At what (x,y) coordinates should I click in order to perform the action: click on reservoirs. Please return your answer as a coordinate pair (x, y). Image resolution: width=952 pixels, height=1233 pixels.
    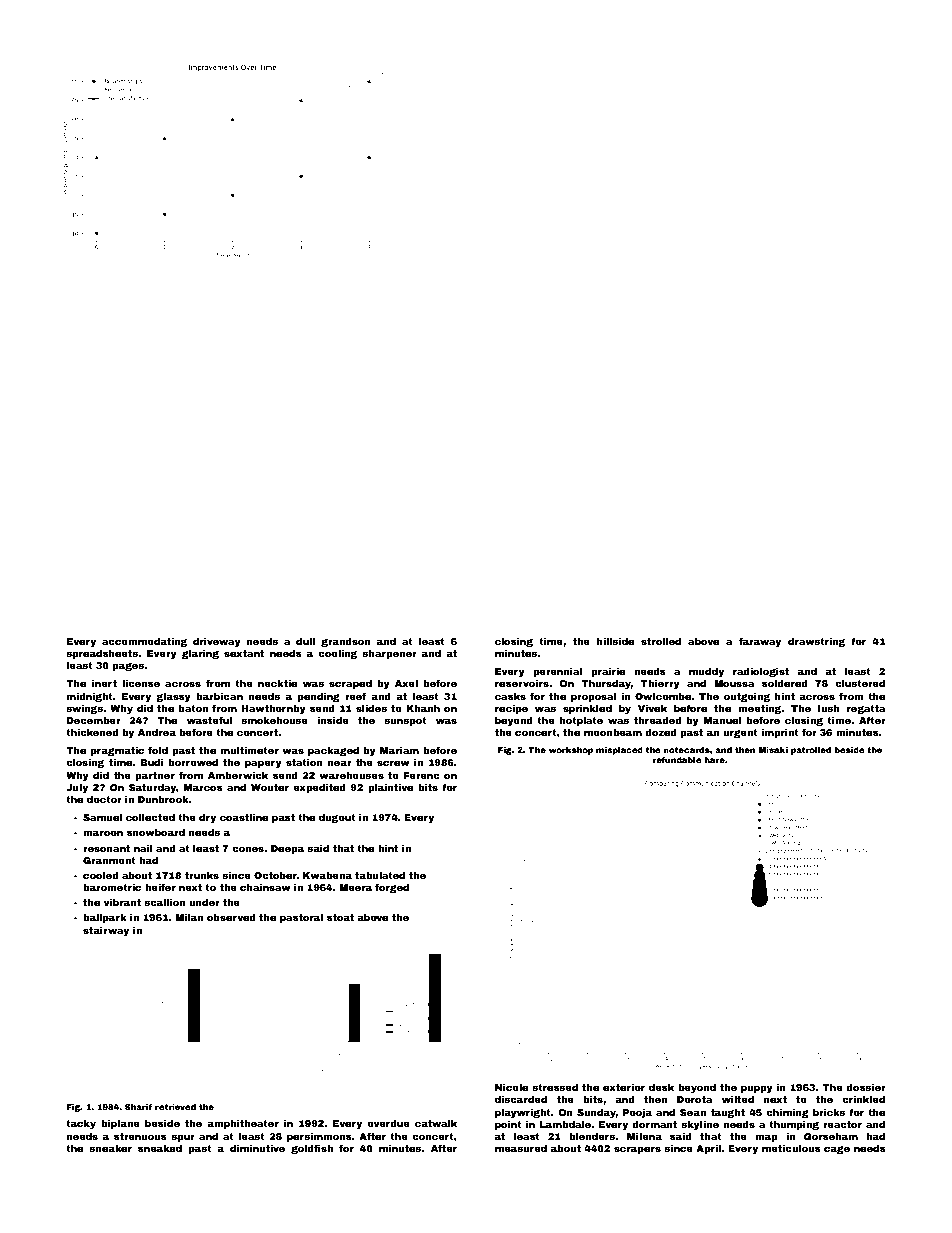
    Looking at the image, I should click on (522, 683).
